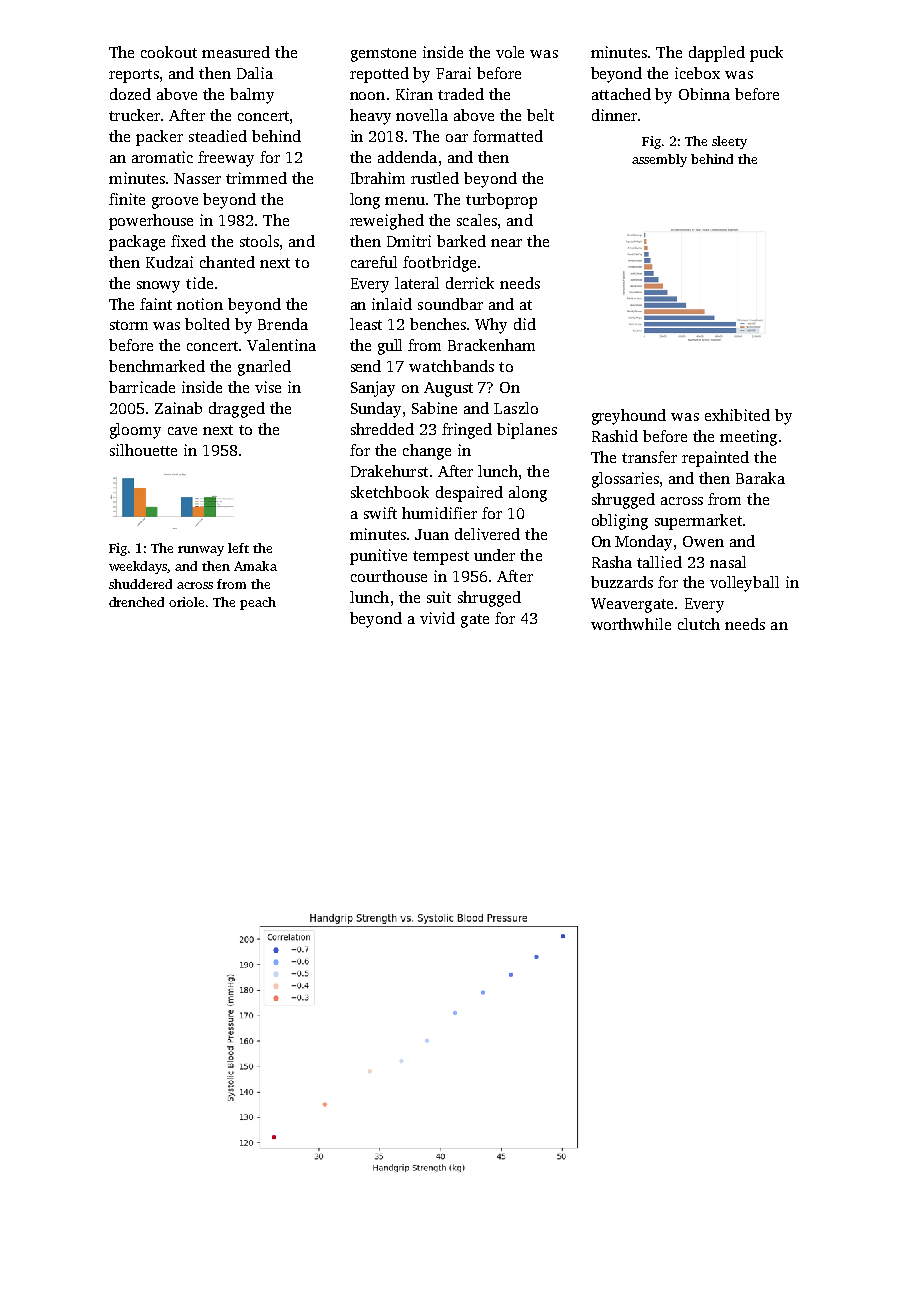  Describe the element at coordinates (130, 94) in the screenshot. I see `dozed` at that location.
